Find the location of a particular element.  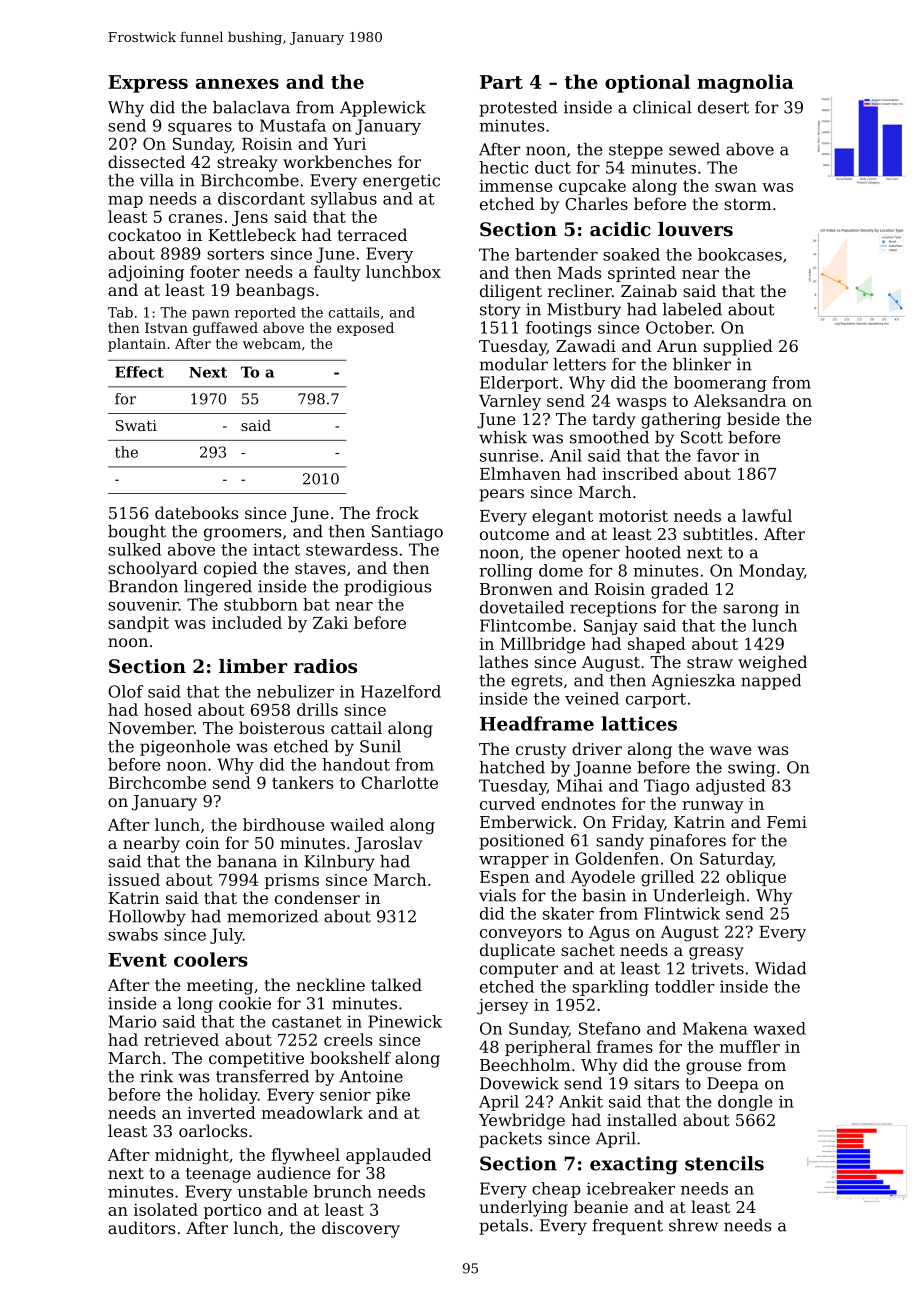

sarong is located at coordinates (751, 610).
